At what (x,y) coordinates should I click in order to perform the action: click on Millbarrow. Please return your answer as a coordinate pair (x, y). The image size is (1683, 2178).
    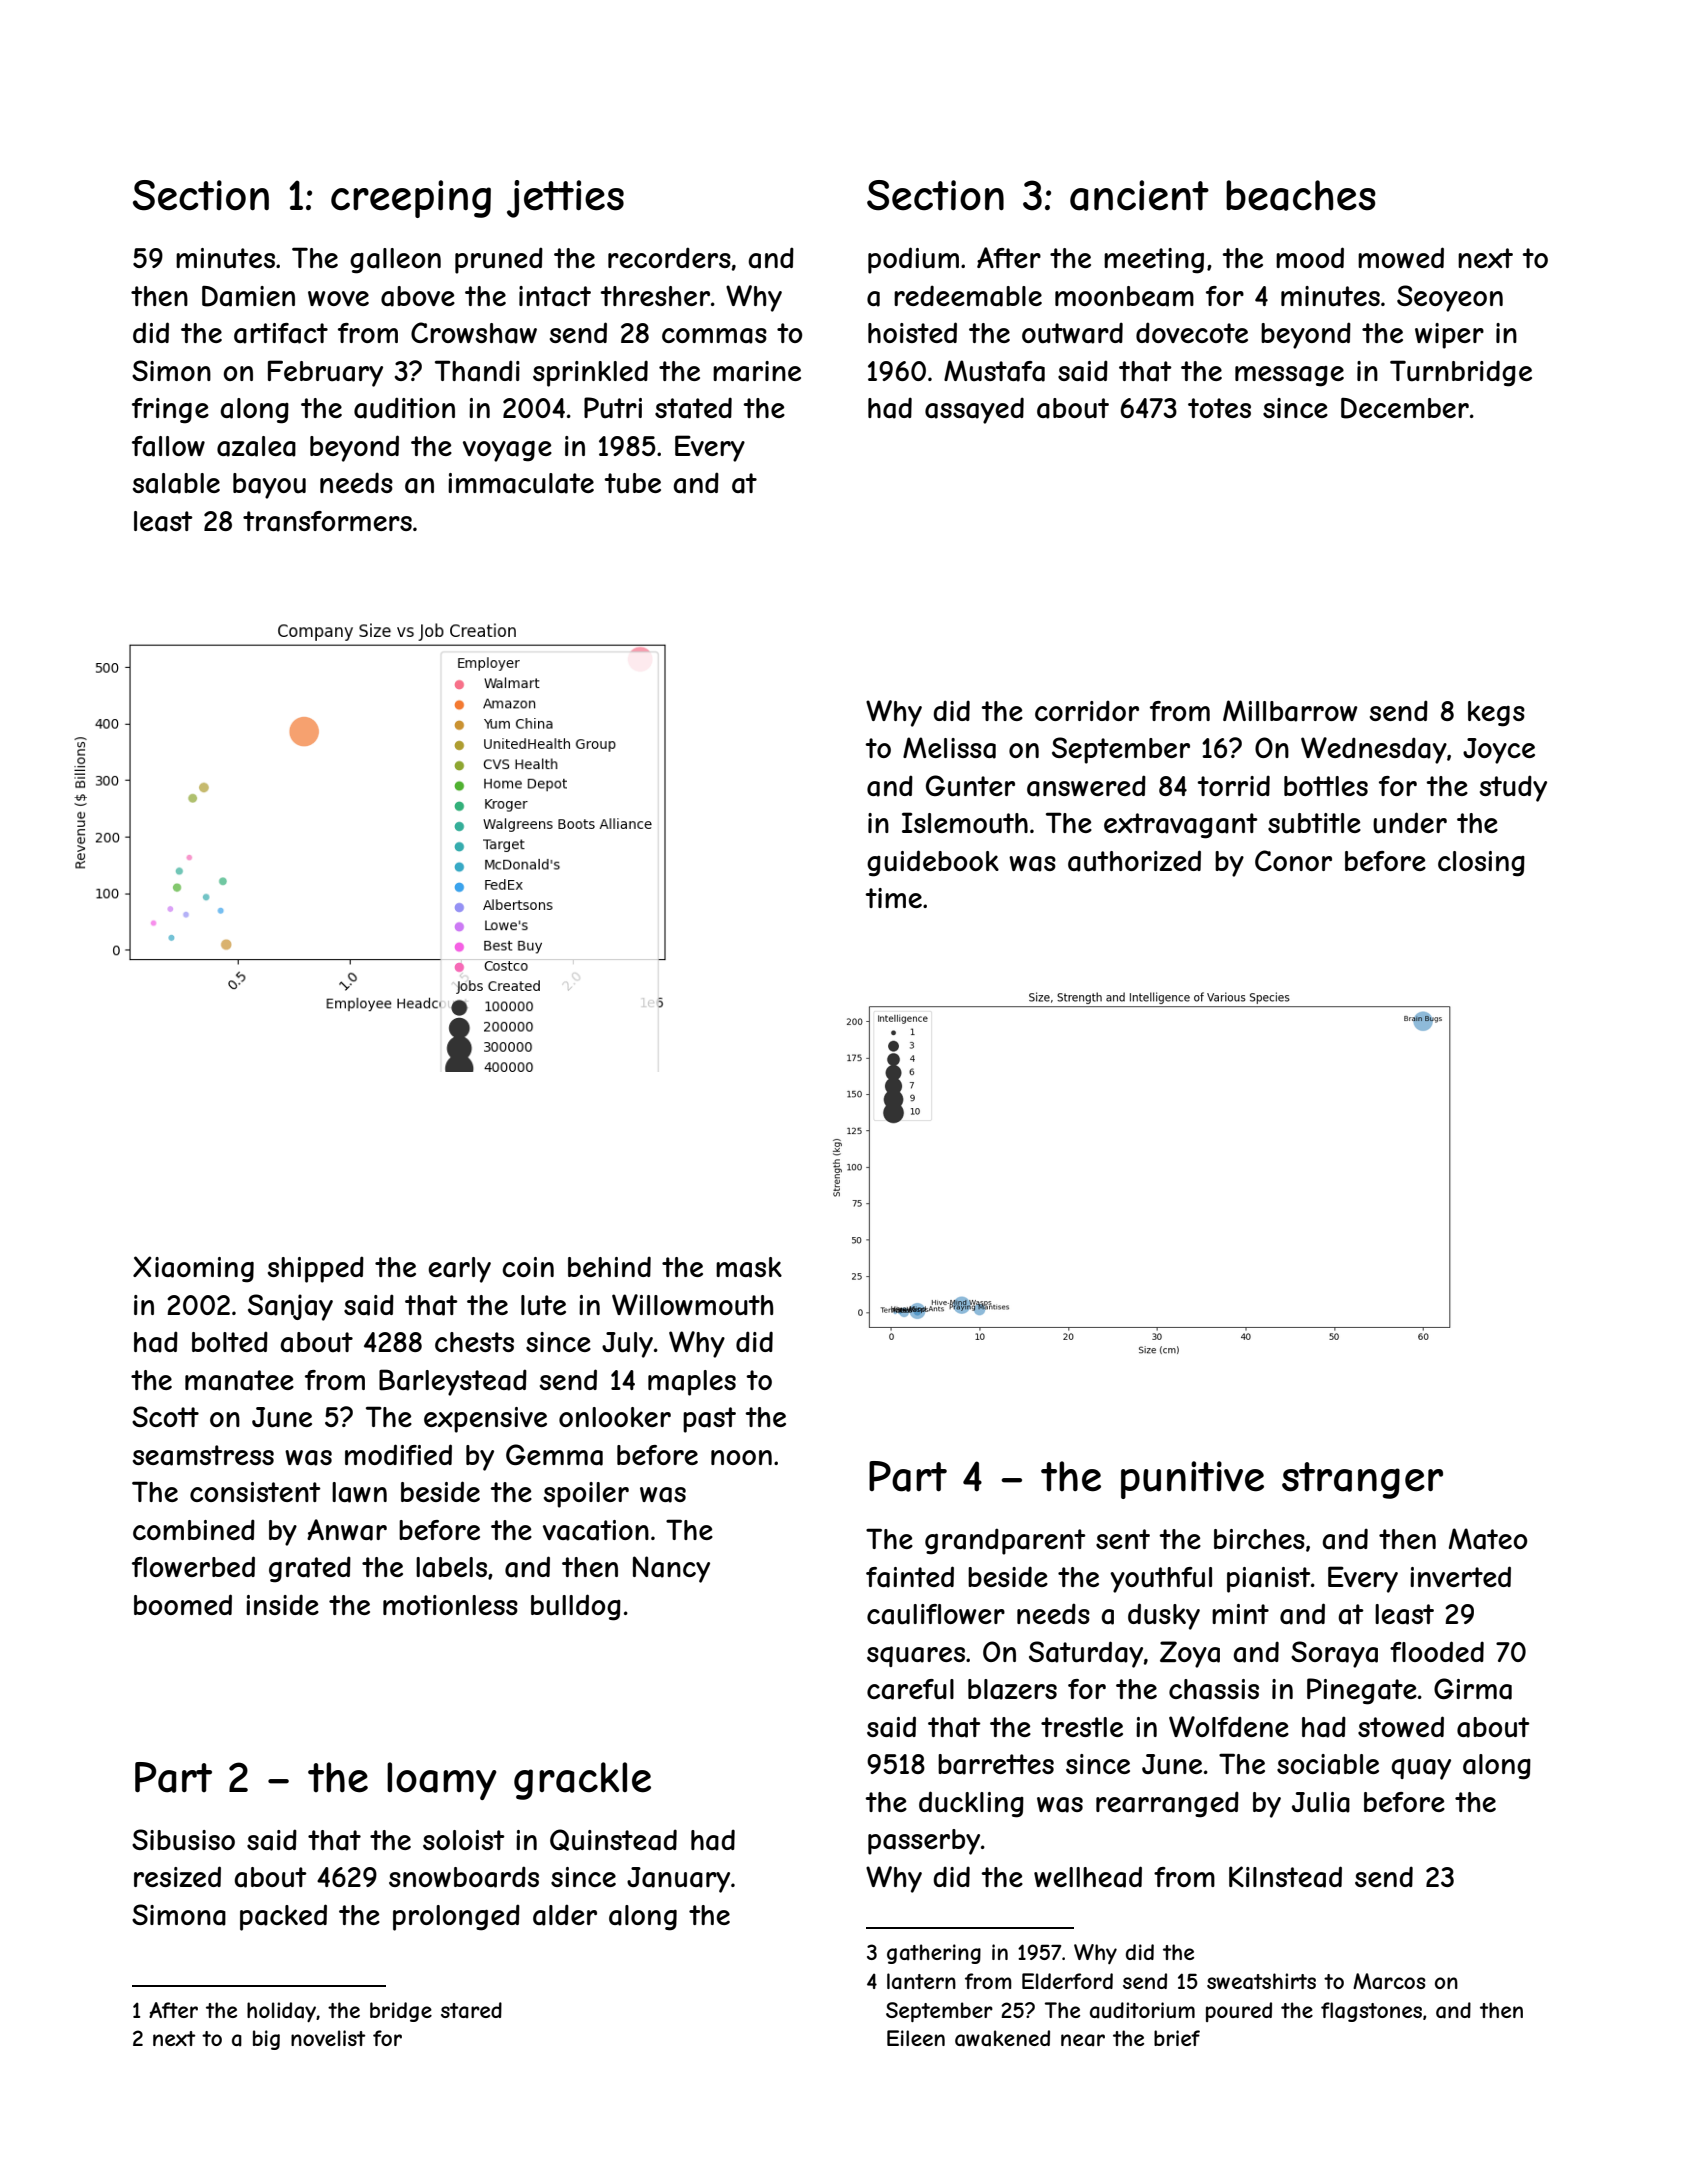
    Looking at the image, I should click on (1290, 711).
